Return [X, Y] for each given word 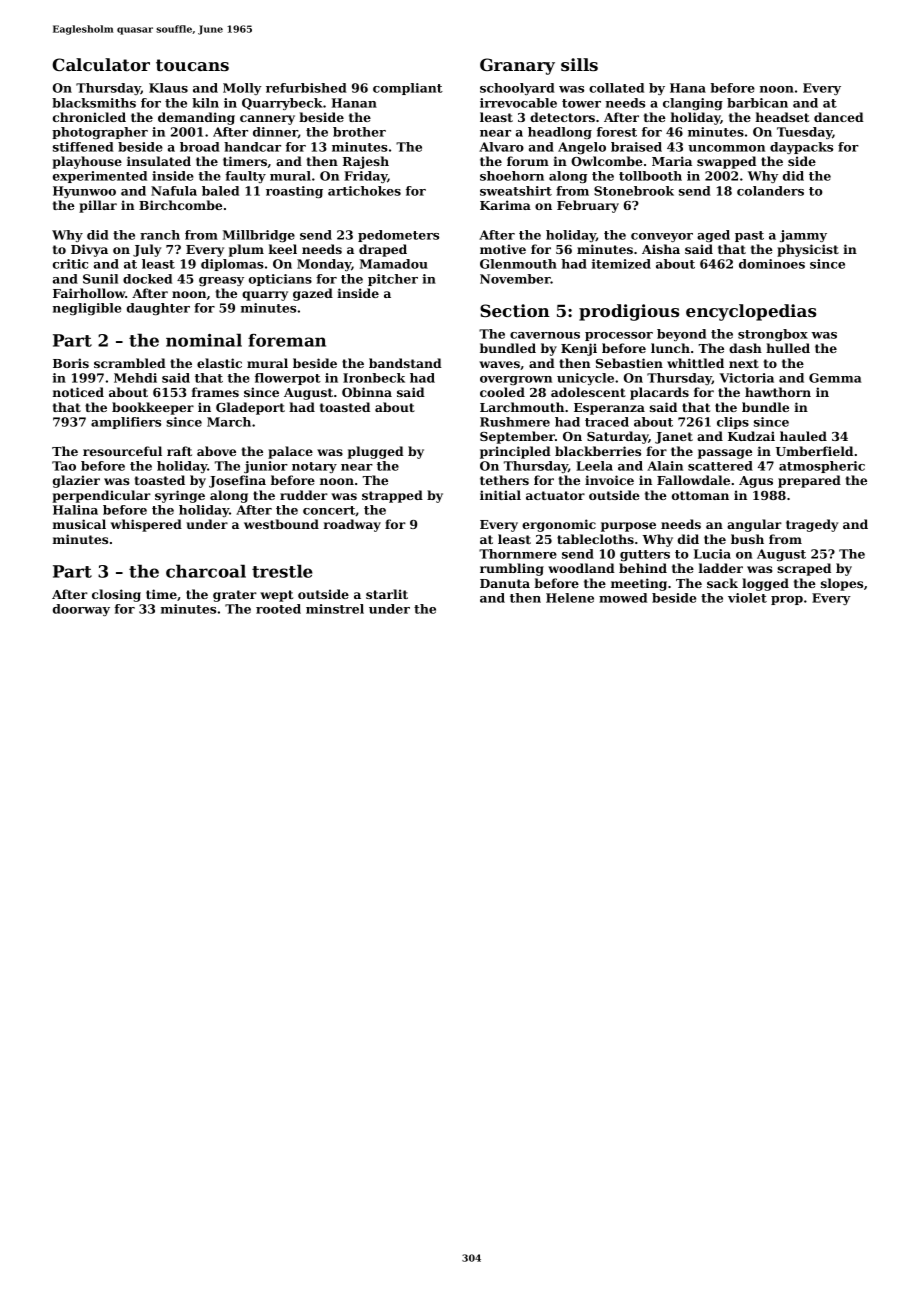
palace [290, 452]
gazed [313, 294]
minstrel [335, 609]
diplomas [232, 265]
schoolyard [517, 89]
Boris [71, 363]
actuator [555, 495]
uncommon [726, 148]
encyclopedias [751, 312]
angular [754, 525]
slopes [842, 584]
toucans [192, 65]
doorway [81, 610]
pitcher [393, 280]
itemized [621, 264]
